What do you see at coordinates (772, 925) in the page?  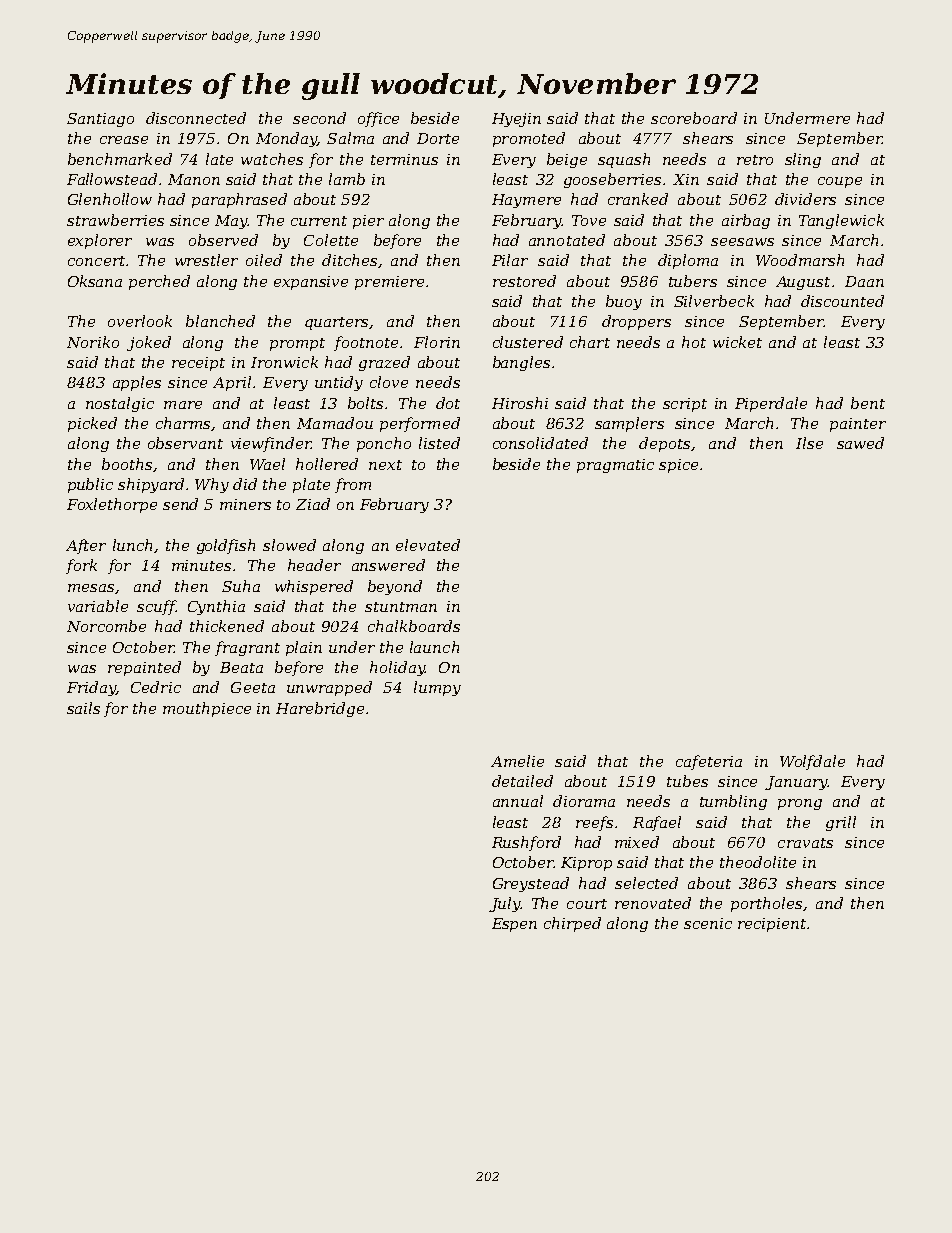 I see `recipient` at bounding box center [772, 925].
